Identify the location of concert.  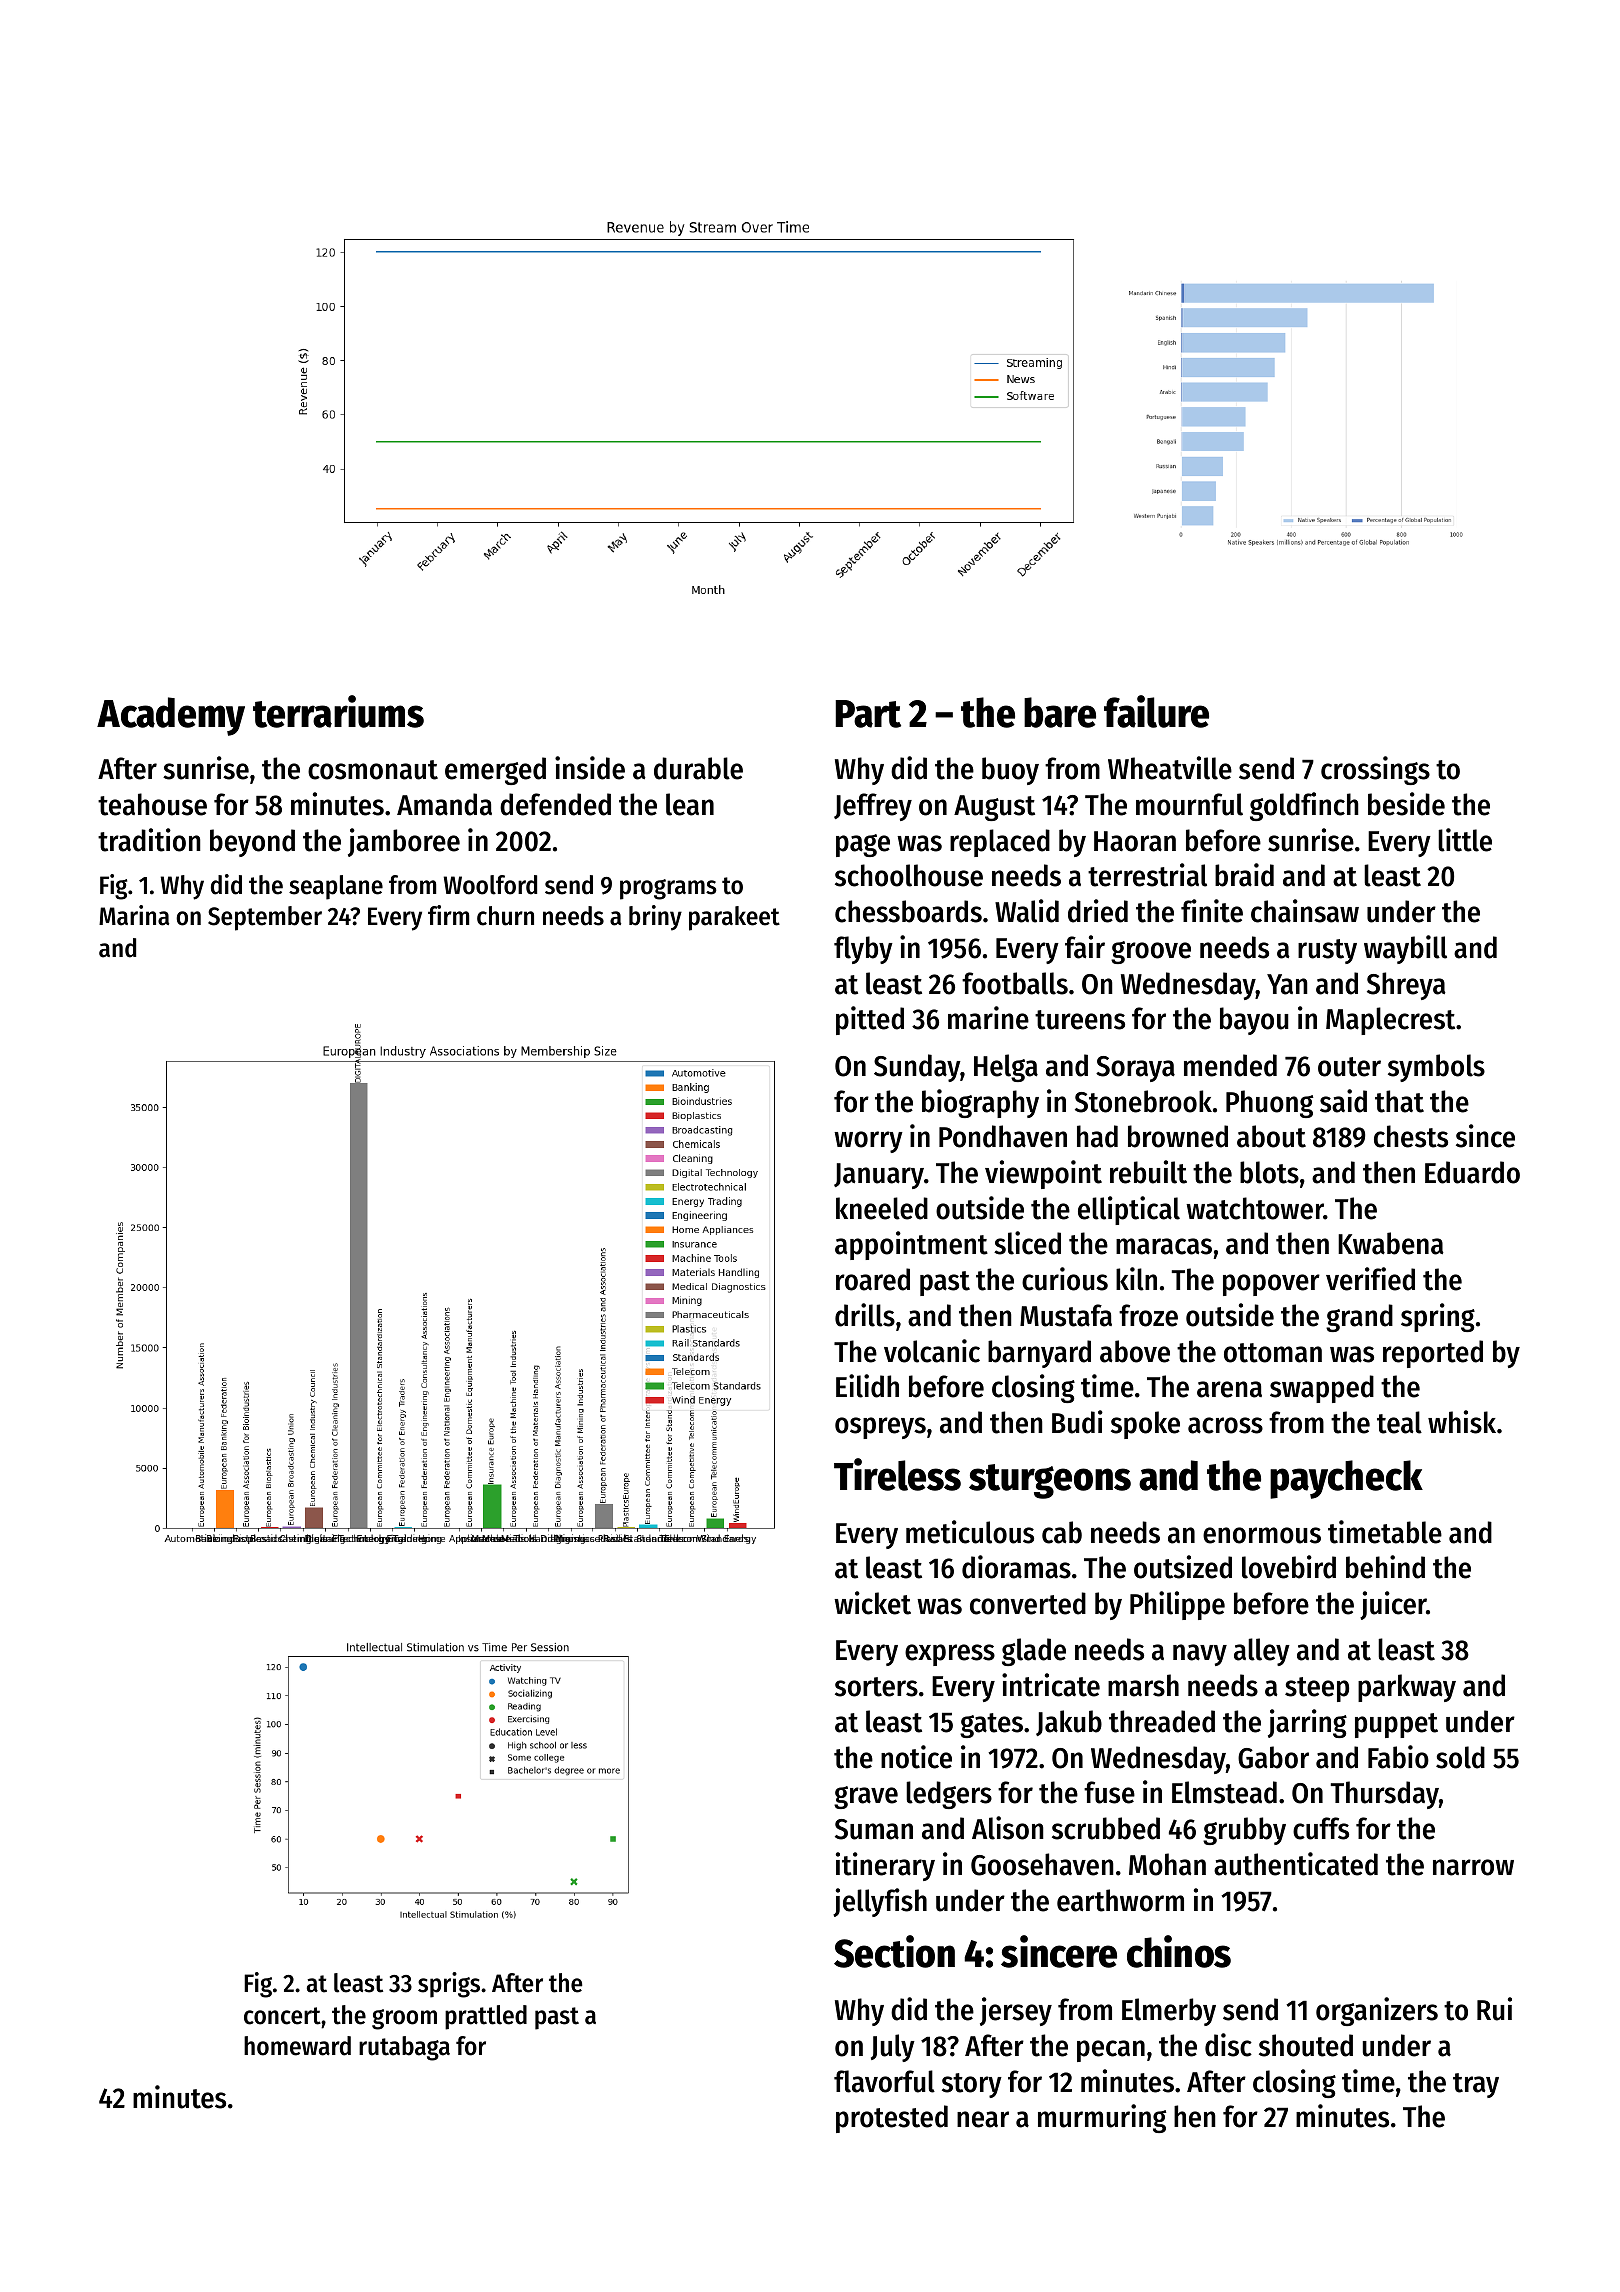
(282, 2016).
